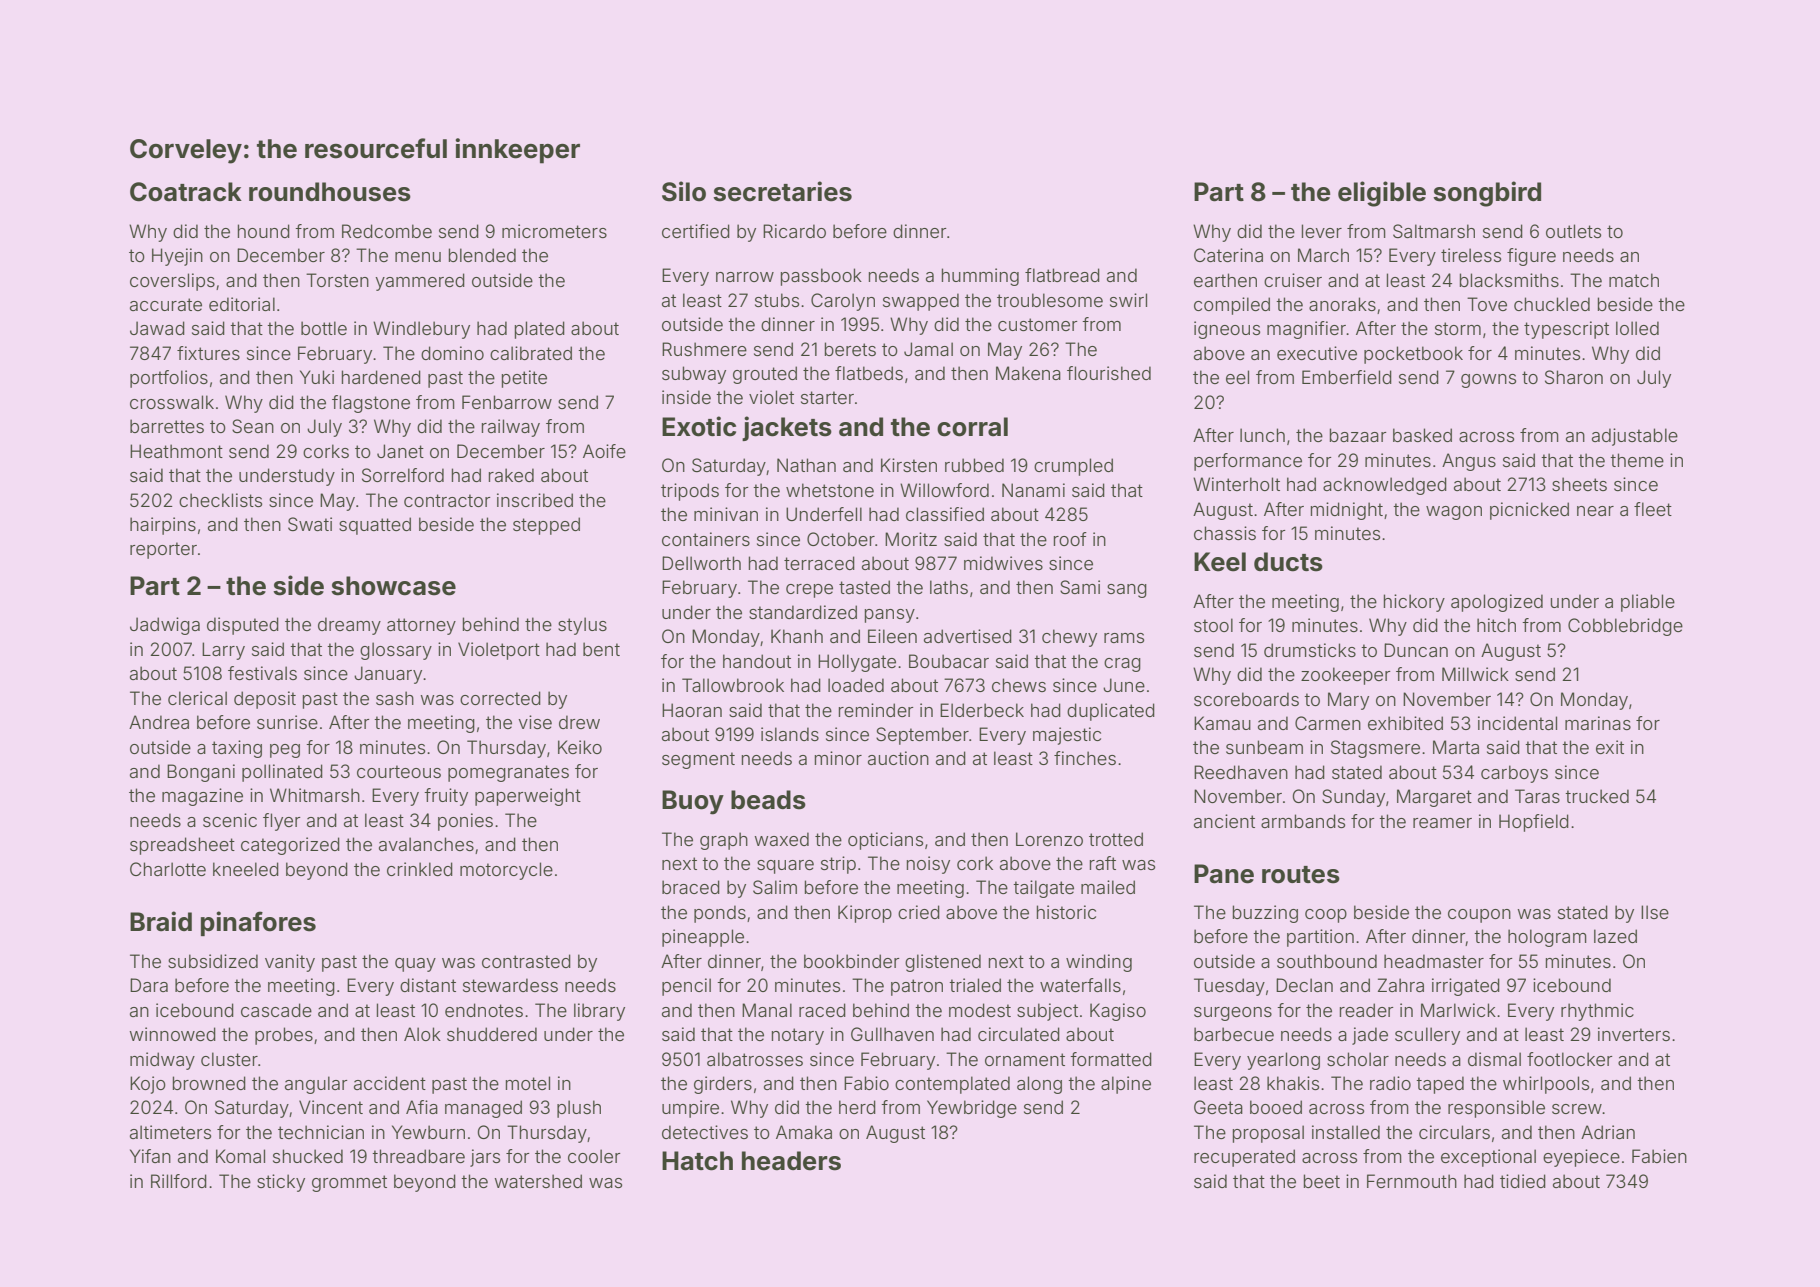 This image has width=1820, height=1287. Describe the element at coordinates (787, 428) in the image. I see `jackets` at that location.
